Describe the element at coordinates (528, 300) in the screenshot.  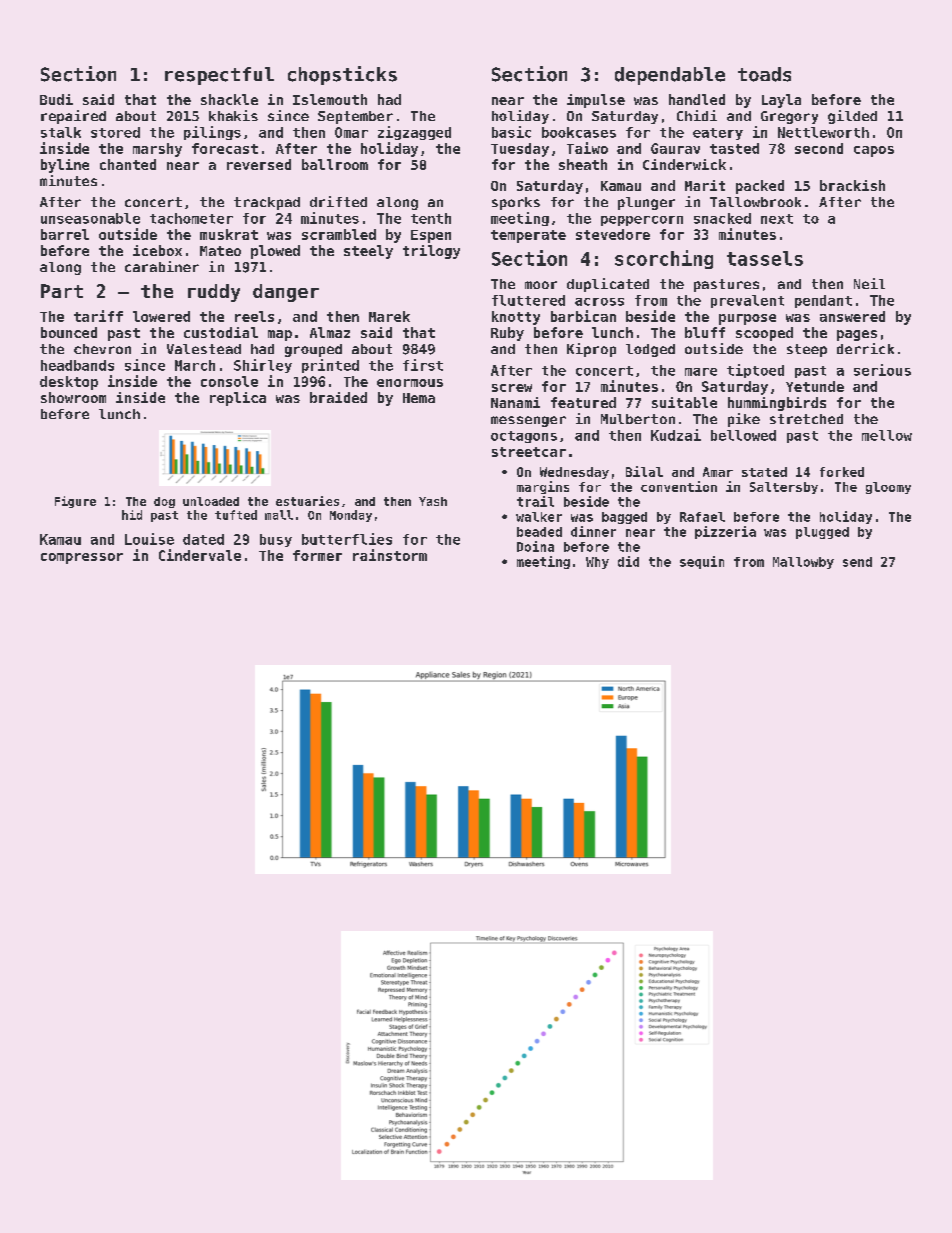
I see `fluttered` at that location.
